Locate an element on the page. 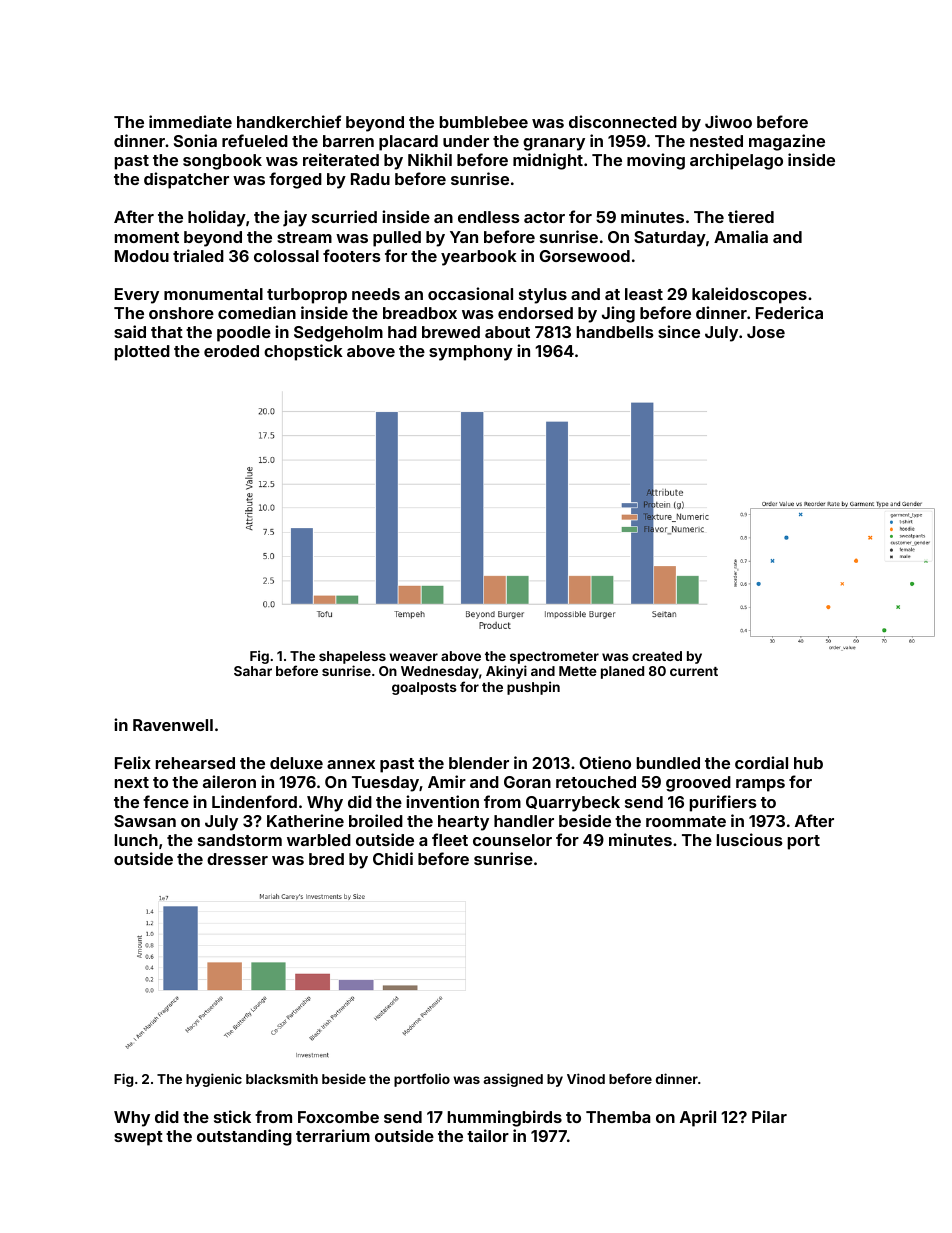 This page has height=1233, width=952. Sahar is located at coordinates (253, 671).
